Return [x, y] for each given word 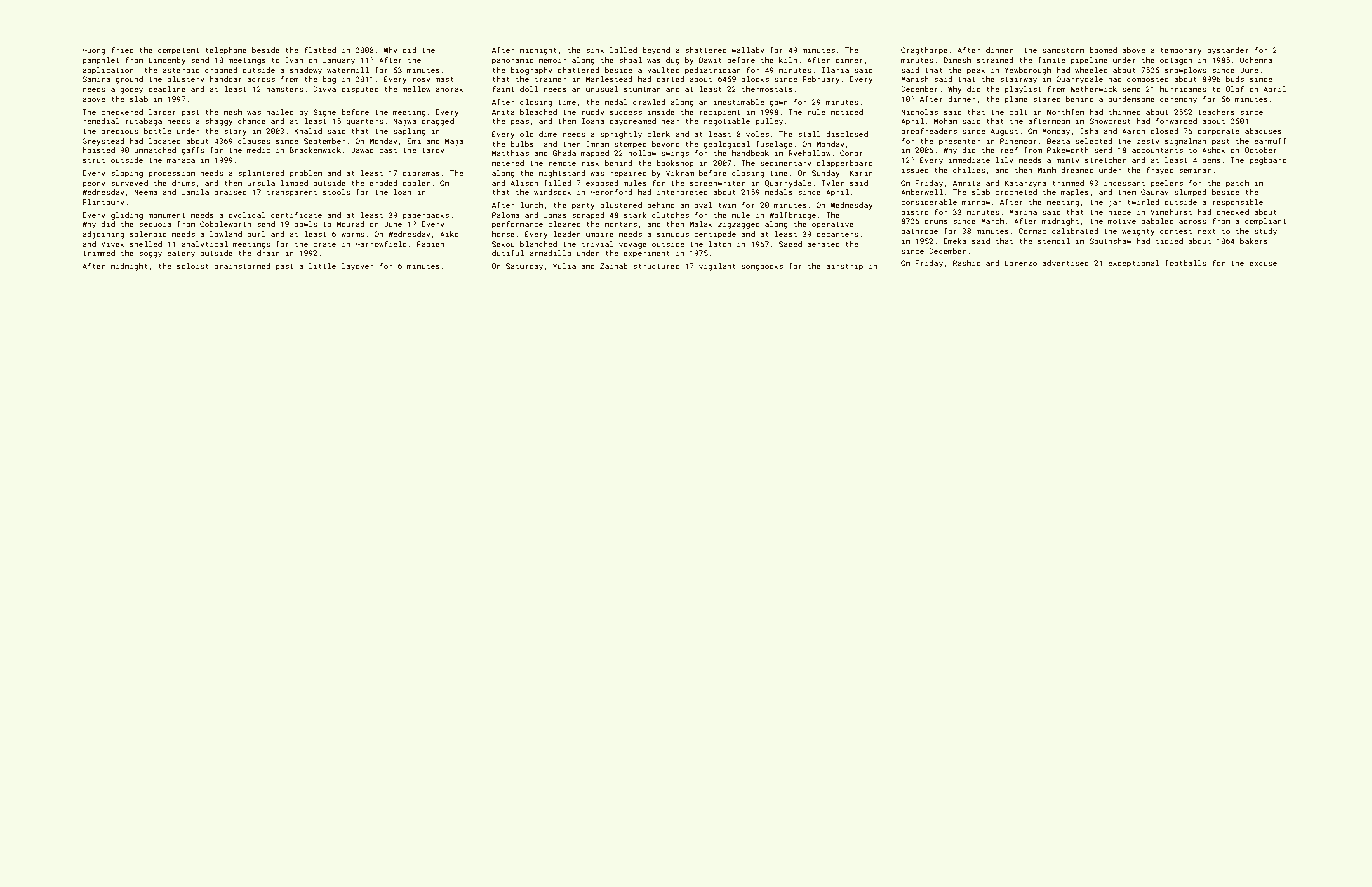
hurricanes [1183, 89]
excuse [1263, 264]
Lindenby [167, 61]
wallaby [748, 51]
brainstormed [242, 266]
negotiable [727, 122]
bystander [1228, 51]
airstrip [844, 267]
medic [258, 150]
